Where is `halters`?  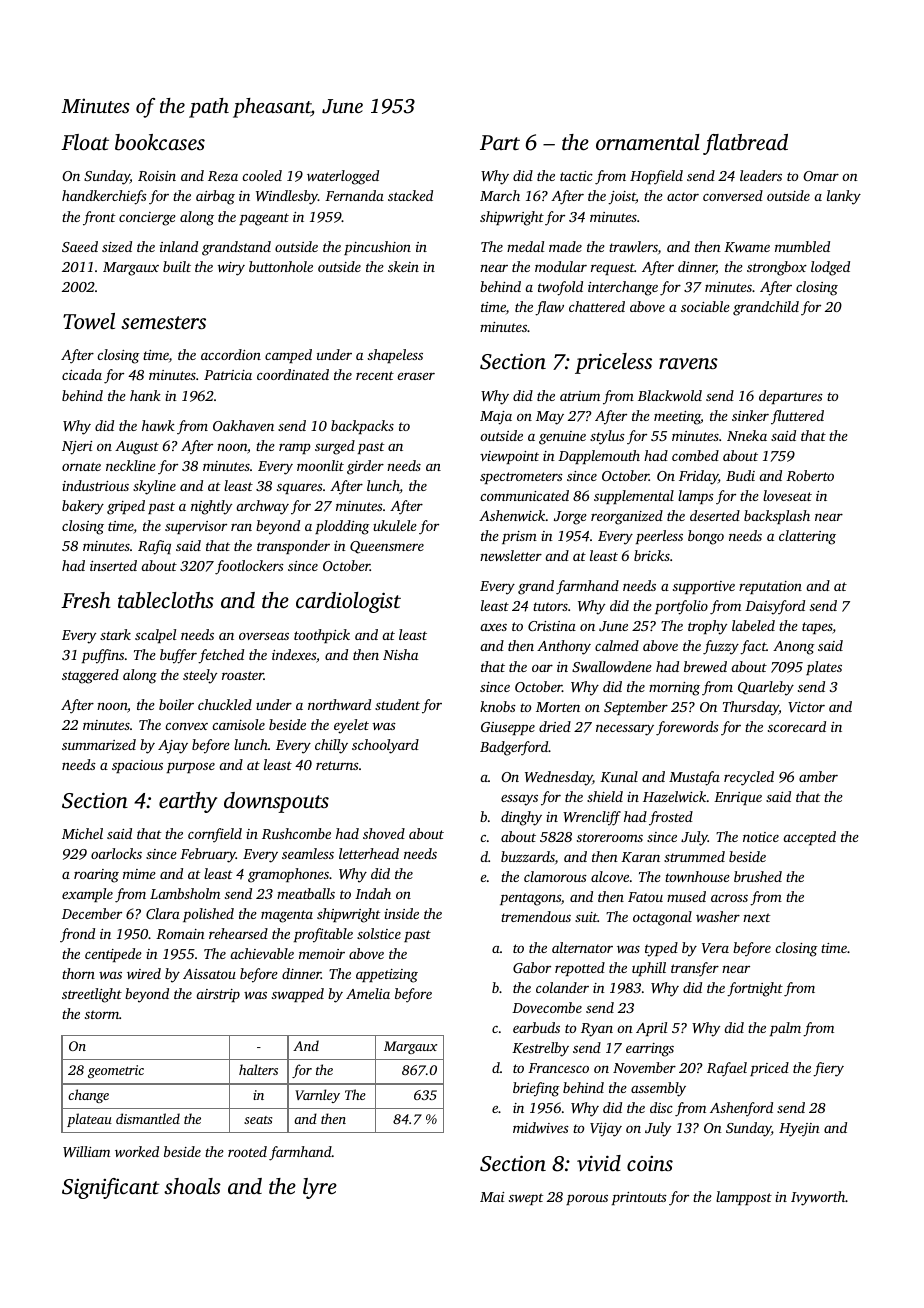 halters is located at coordinates (258, 1069).
